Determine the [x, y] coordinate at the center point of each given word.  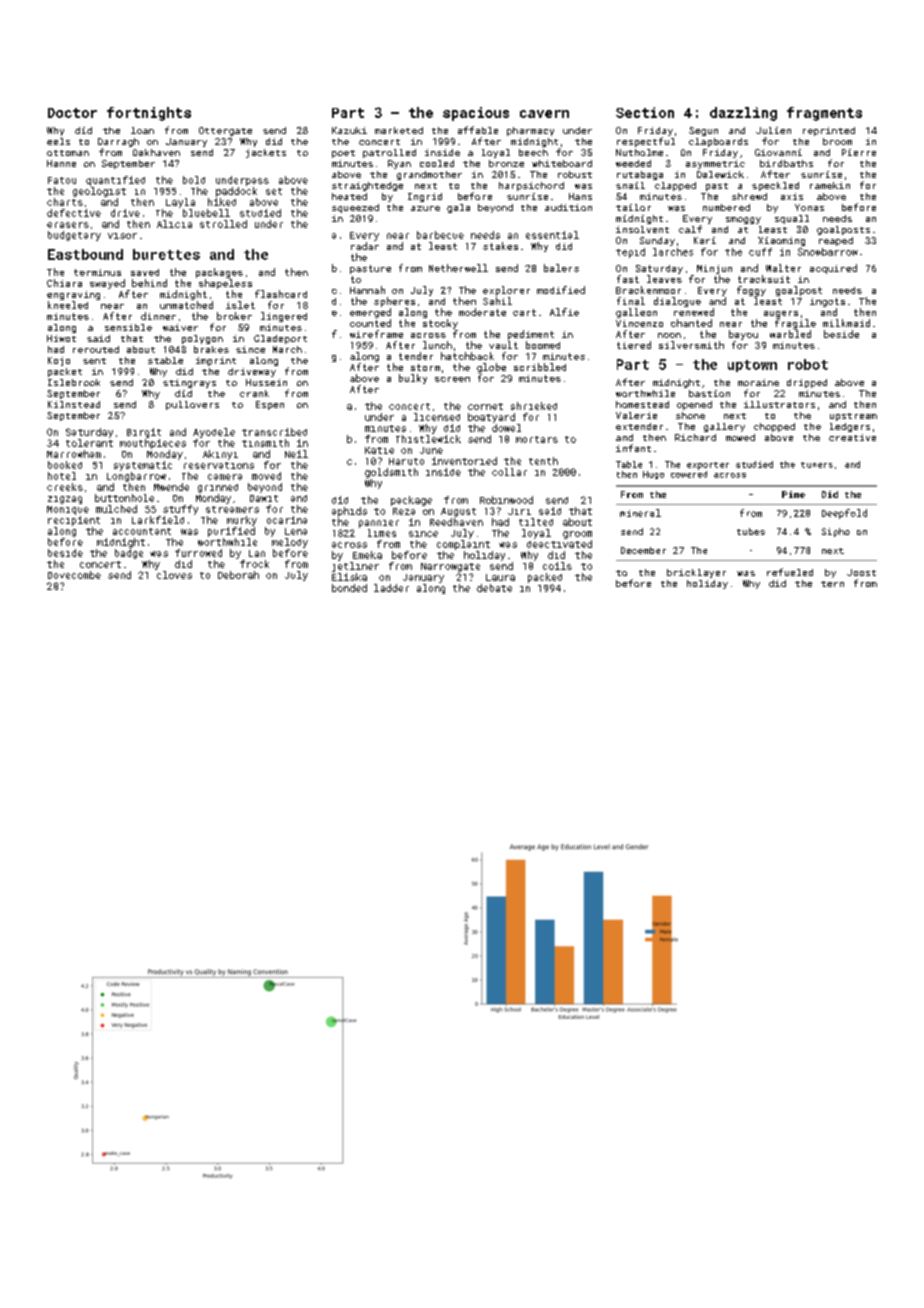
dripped [807, 383]
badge [129, 554]
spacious [476, 114]
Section [645, 112]
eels [58, 141]
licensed [437, 417]
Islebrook [74, 382]
